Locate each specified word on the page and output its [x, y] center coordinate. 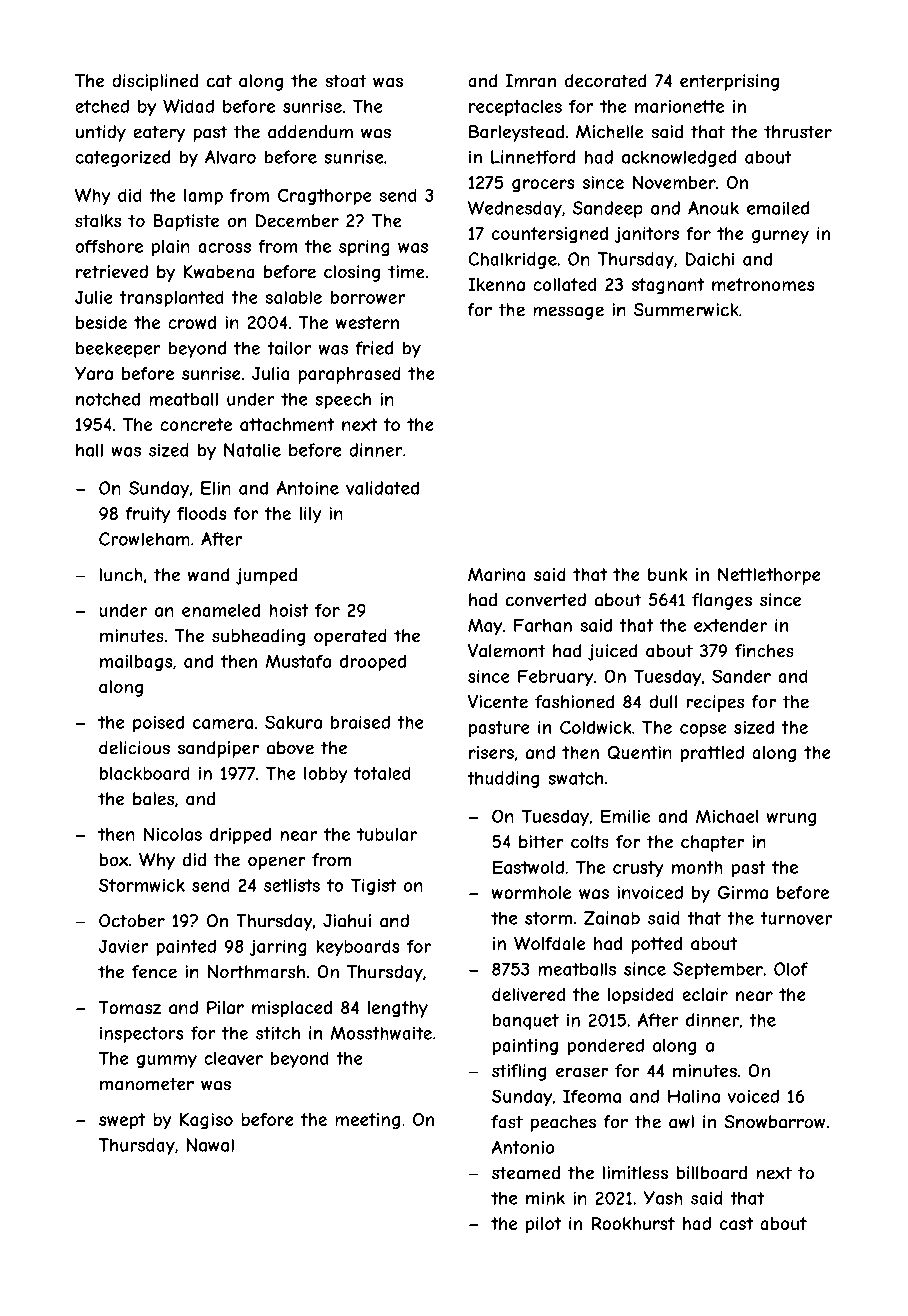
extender [730, 625]
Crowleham [144, 539]
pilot [543, 1225]
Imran [531, 81]
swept [122, 1121]
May [485, 626]
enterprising [729, 82]
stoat [346, 81]
